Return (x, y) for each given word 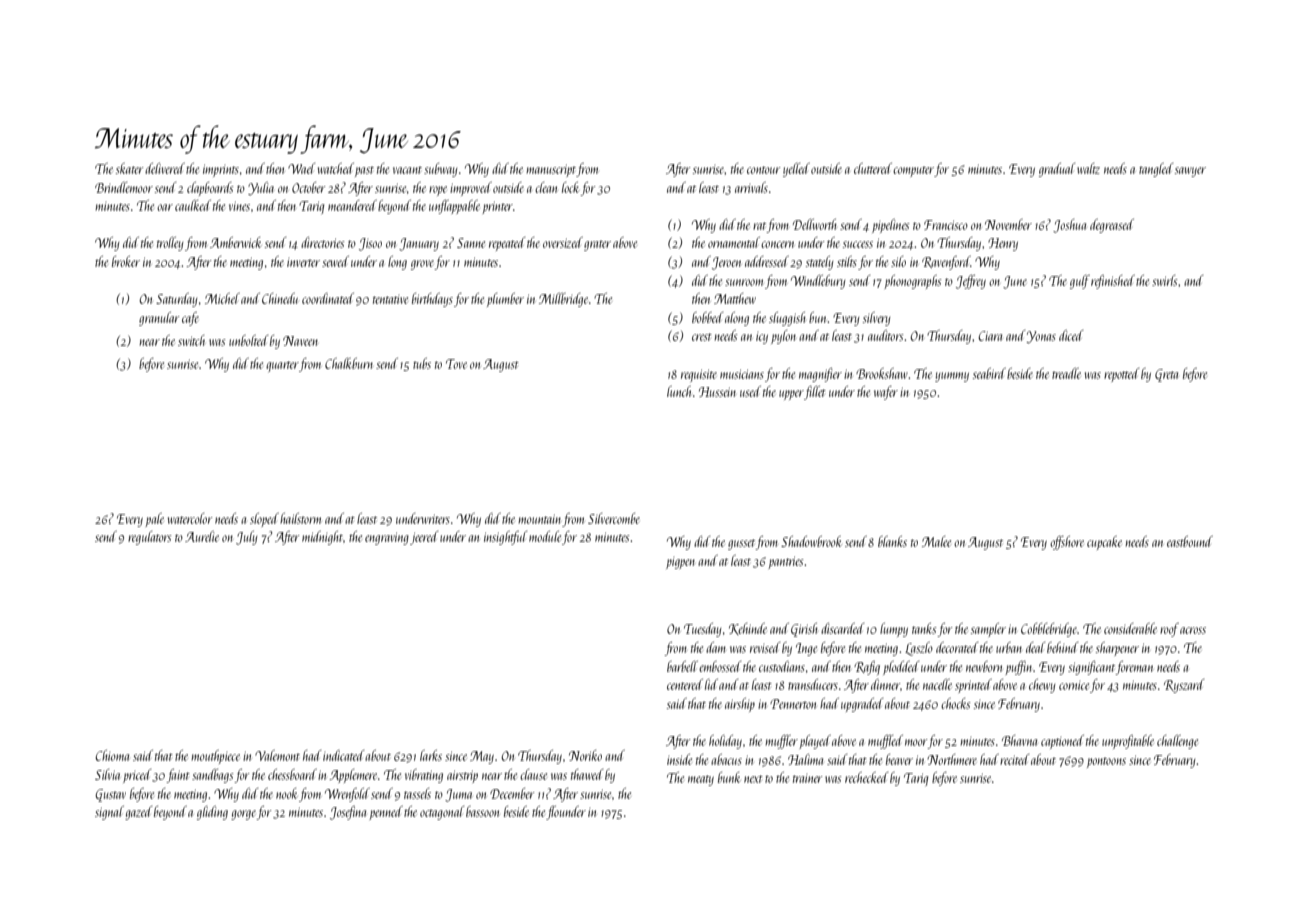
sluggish (787, 319)
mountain (539, 519)
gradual (1057, 170)
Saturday (176, 300)
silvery (876, 319)
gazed (139, 813)
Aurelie (202, 536)
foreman (1134, 668)
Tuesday (702, 630)
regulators (150, 538)
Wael (301, 168)
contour (764, 170)
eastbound (1190, 541)
